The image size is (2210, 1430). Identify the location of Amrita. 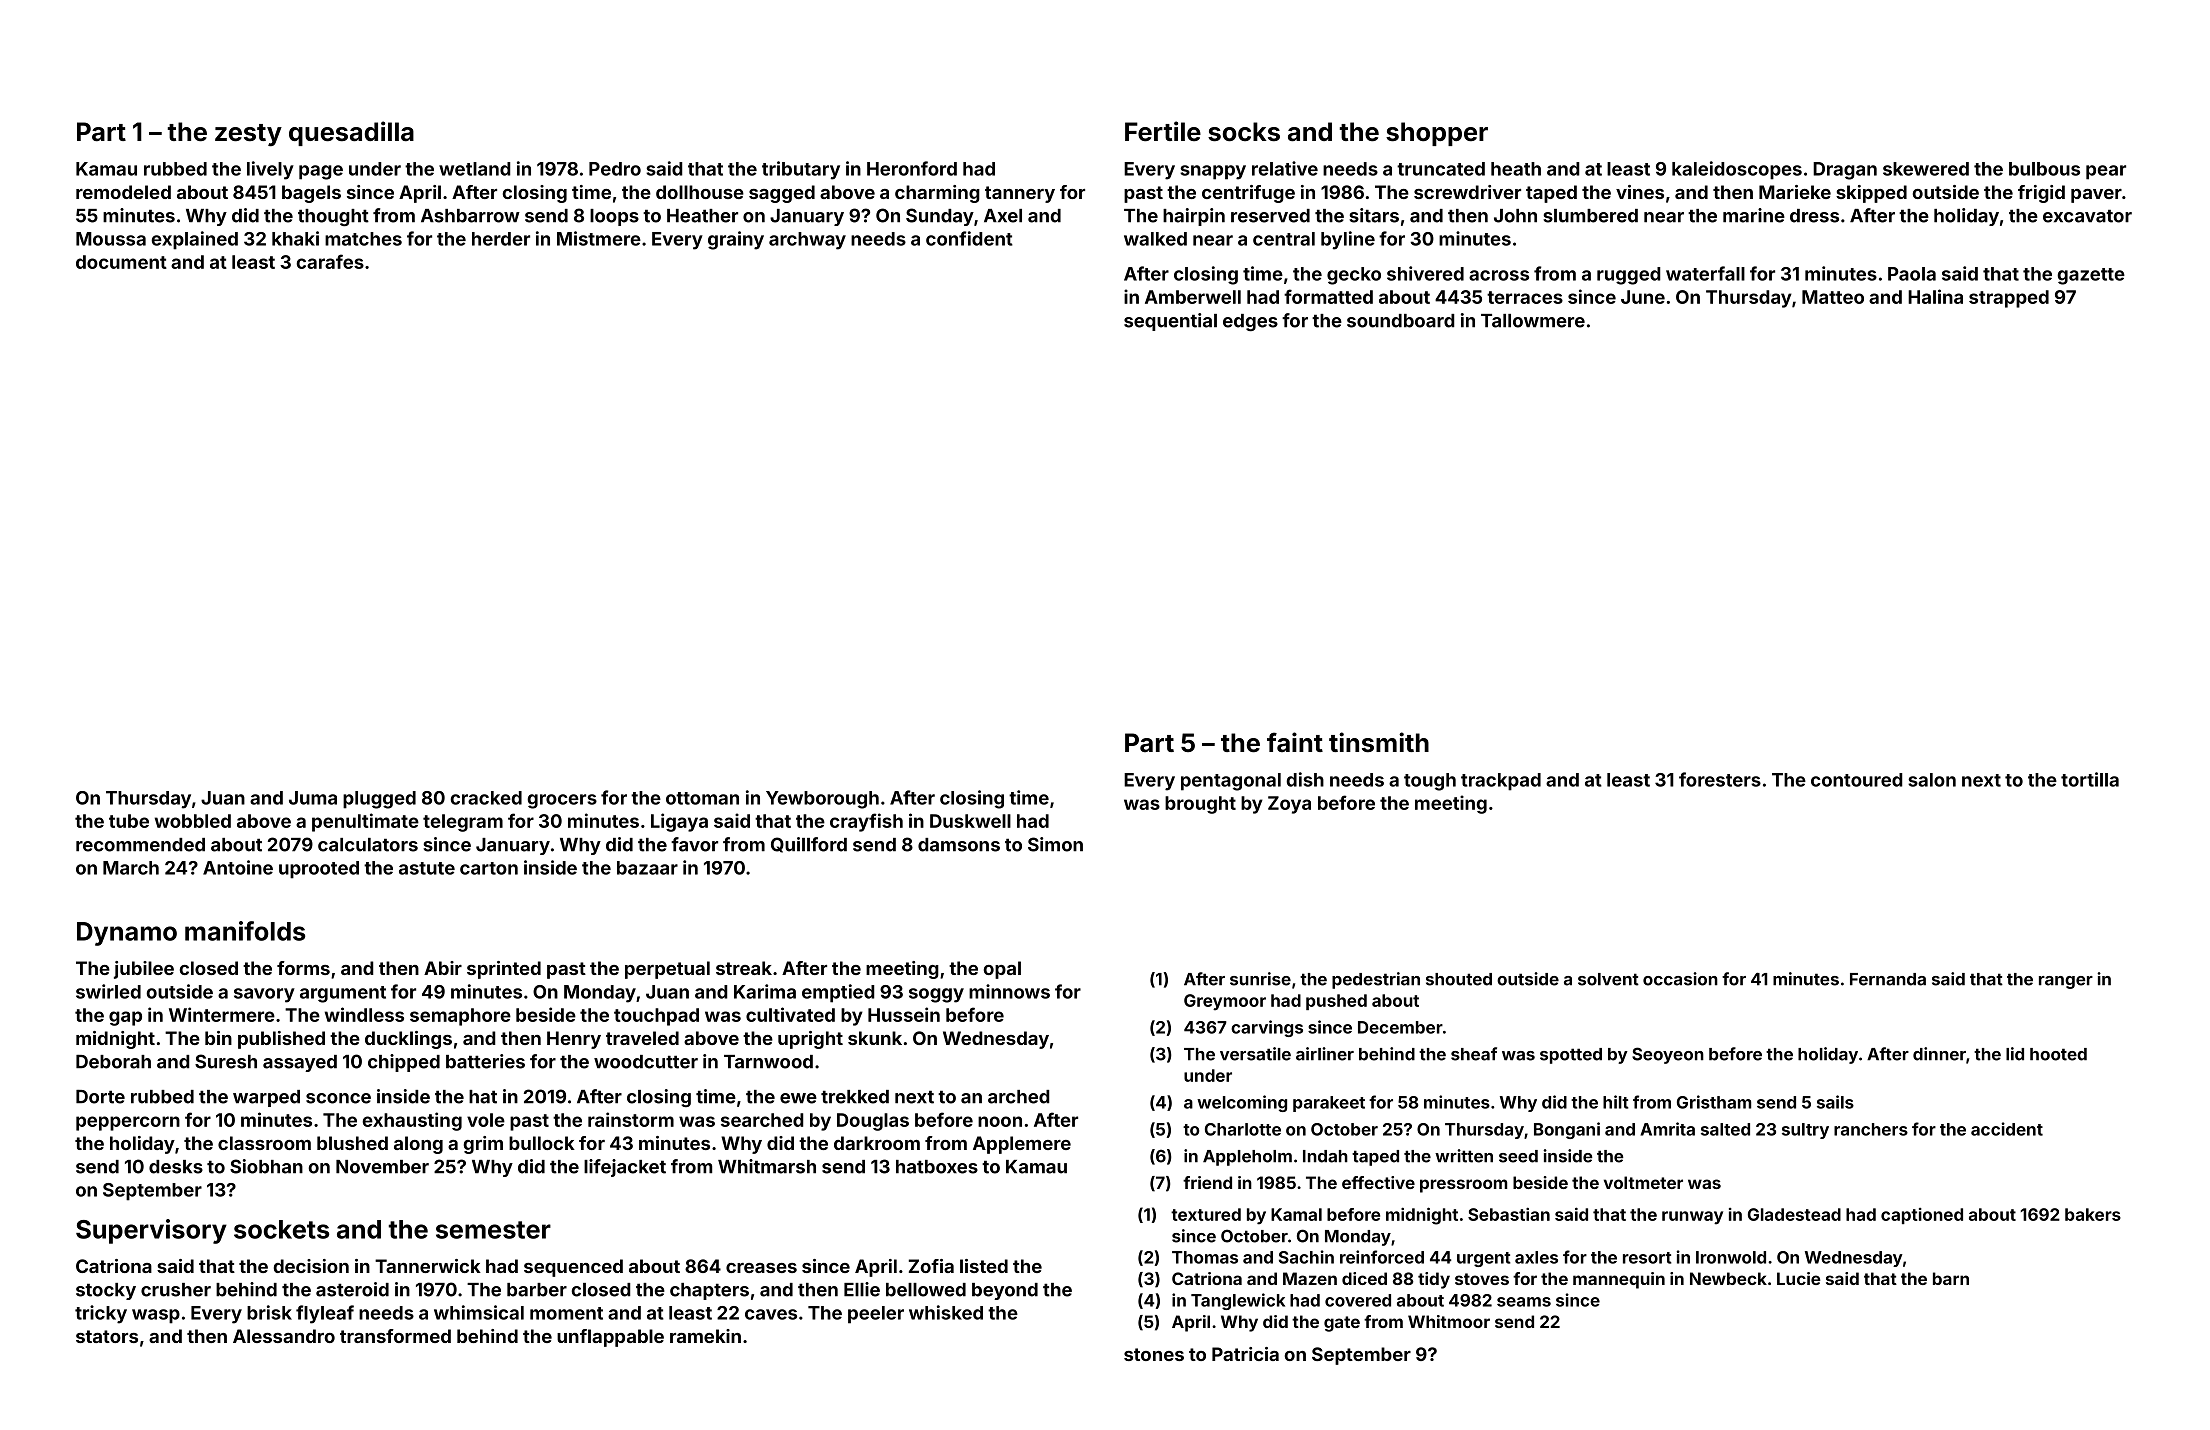
(1667, 1129).
